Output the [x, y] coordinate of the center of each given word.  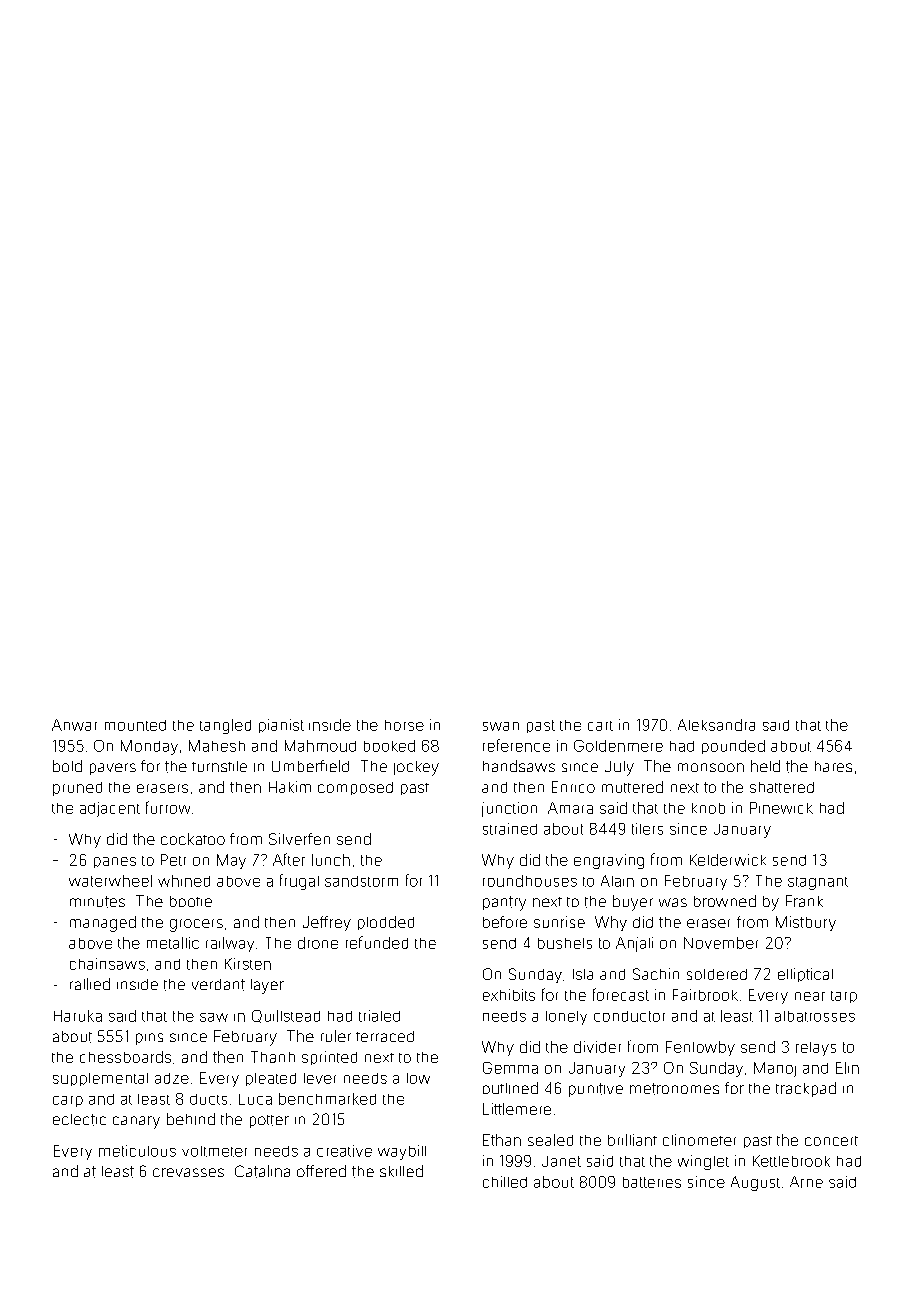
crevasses [188, 1172]
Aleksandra [716, 725]
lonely [566, 1018]
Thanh [273, 1057]
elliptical [805, 975]
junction [509, 809]
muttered [632, 787]
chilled [505, 1182]
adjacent [110, 809]
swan [501, 726]
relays [816, 1049]
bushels [565, 943]
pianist [281, 726]
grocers [196, 925]
